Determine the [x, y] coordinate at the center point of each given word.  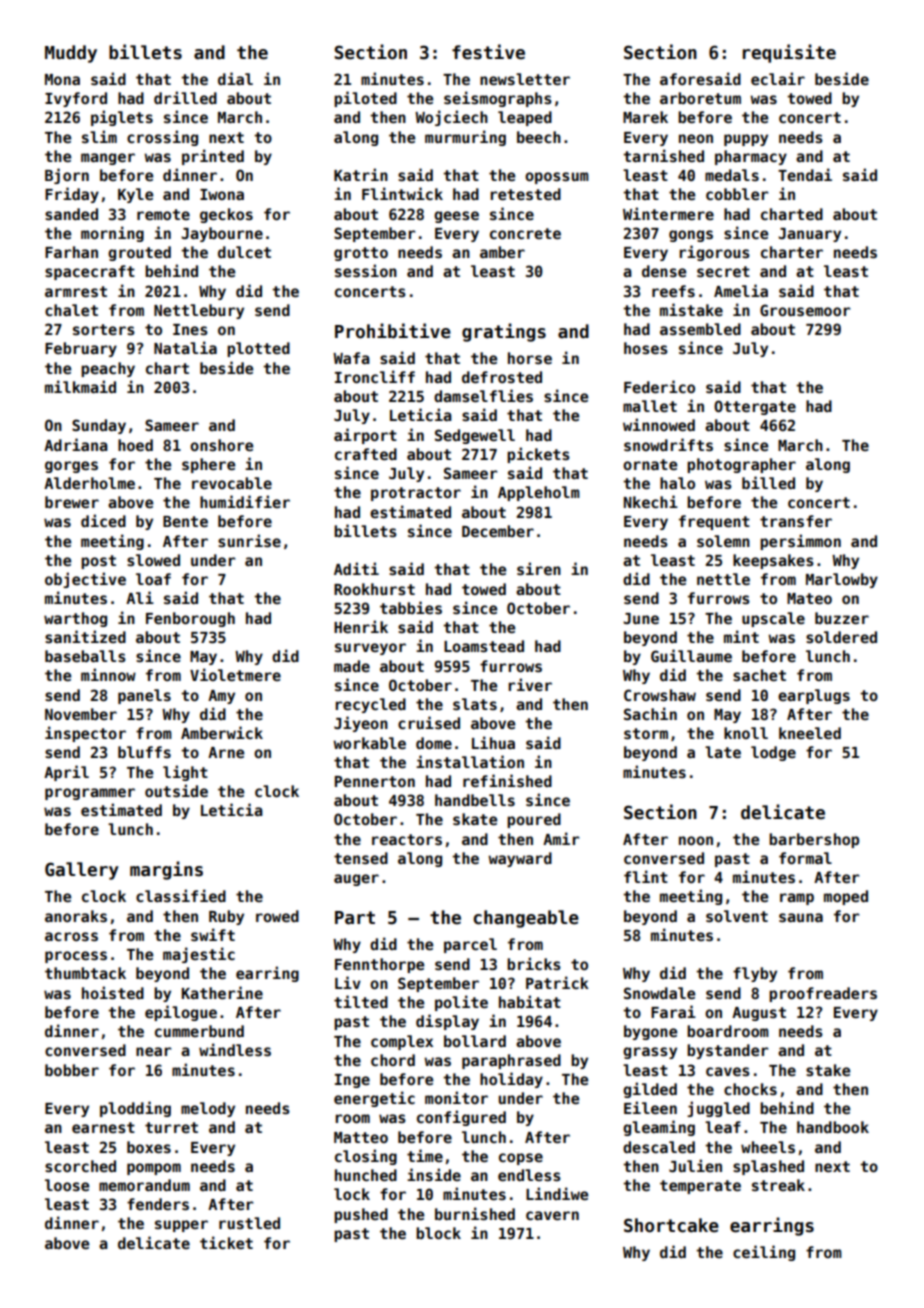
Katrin [361, 174]
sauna [801, 917]
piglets [122, 118]
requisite [789, 53]
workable [369, 743]
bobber [72, 1070]
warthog [75, 619]
